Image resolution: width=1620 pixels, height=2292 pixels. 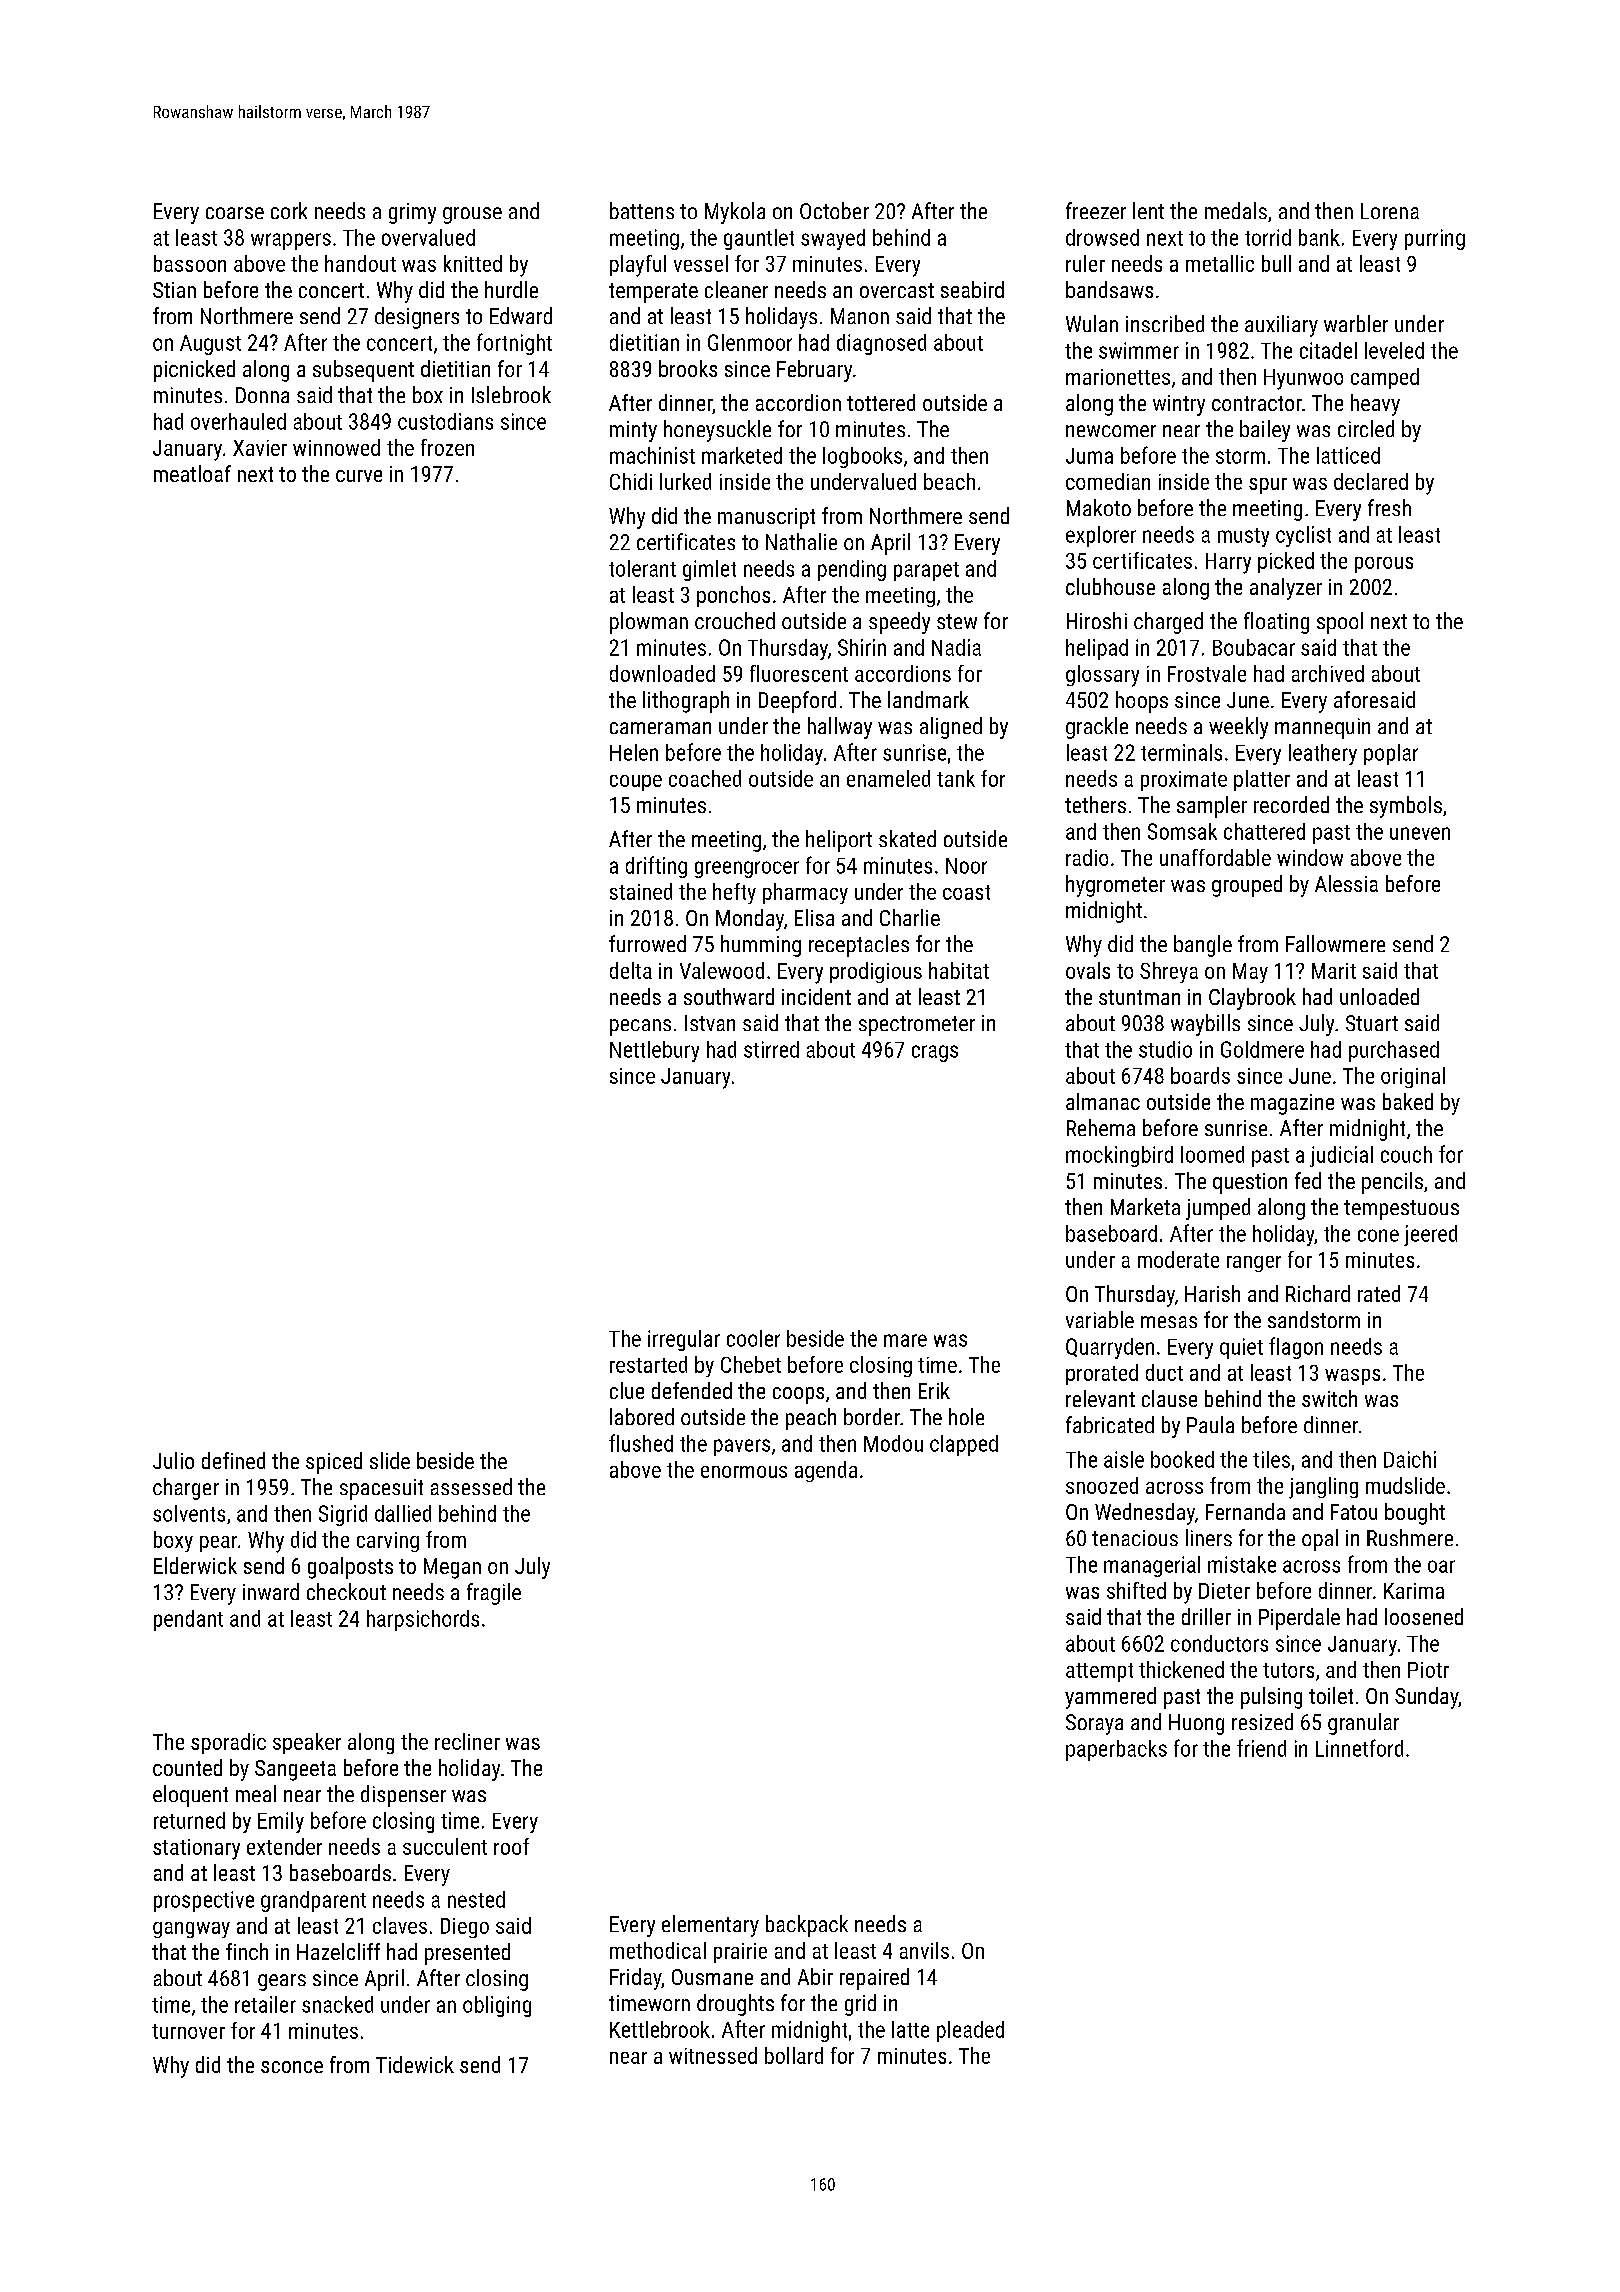 I want to click on Lorena, so click(x=1390, y=211).
